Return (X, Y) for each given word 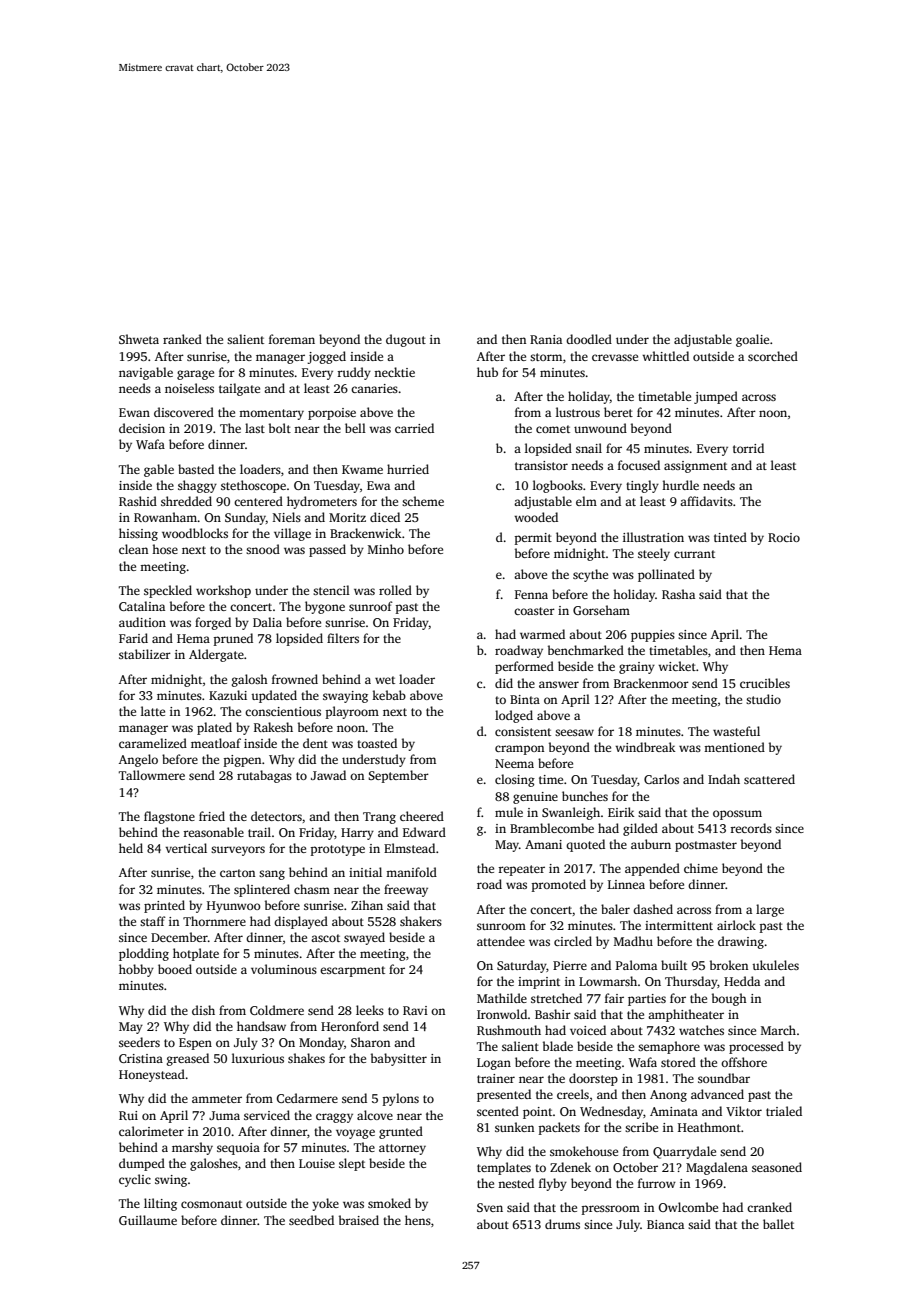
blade (558, 1046)
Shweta (139, 339)
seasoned (777, 1167)
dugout (406, 340)
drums (562, 1224)
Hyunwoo (234, 907)
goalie (752, 340)
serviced (267, 1115)
